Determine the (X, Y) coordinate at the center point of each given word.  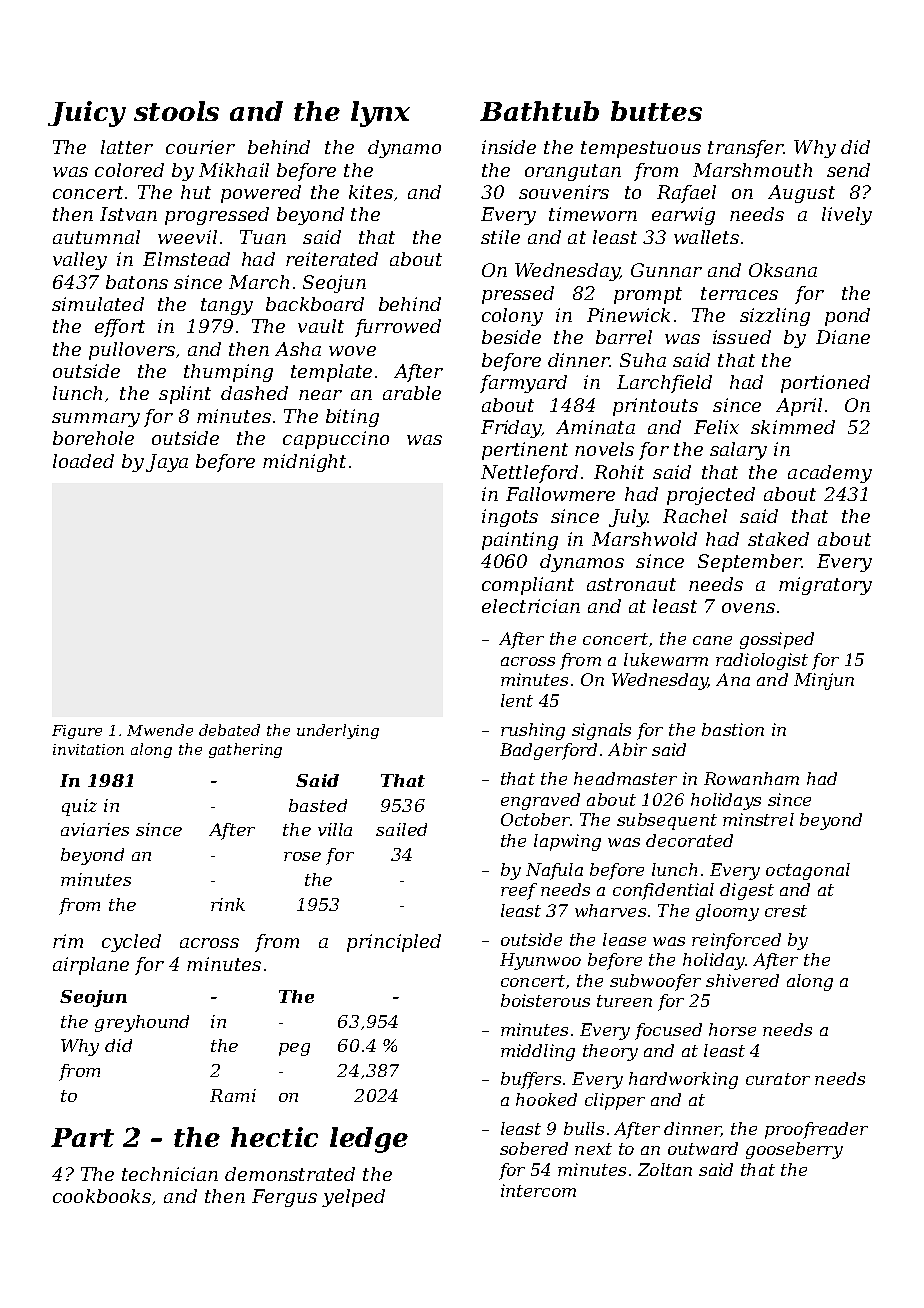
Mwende (160, 730)
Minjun (824, 681)
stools (176, 111)
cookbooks (102, 1196)
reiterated (332, 259)
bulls (584, 1128)
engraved (540, 801)
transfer (746, 149)
